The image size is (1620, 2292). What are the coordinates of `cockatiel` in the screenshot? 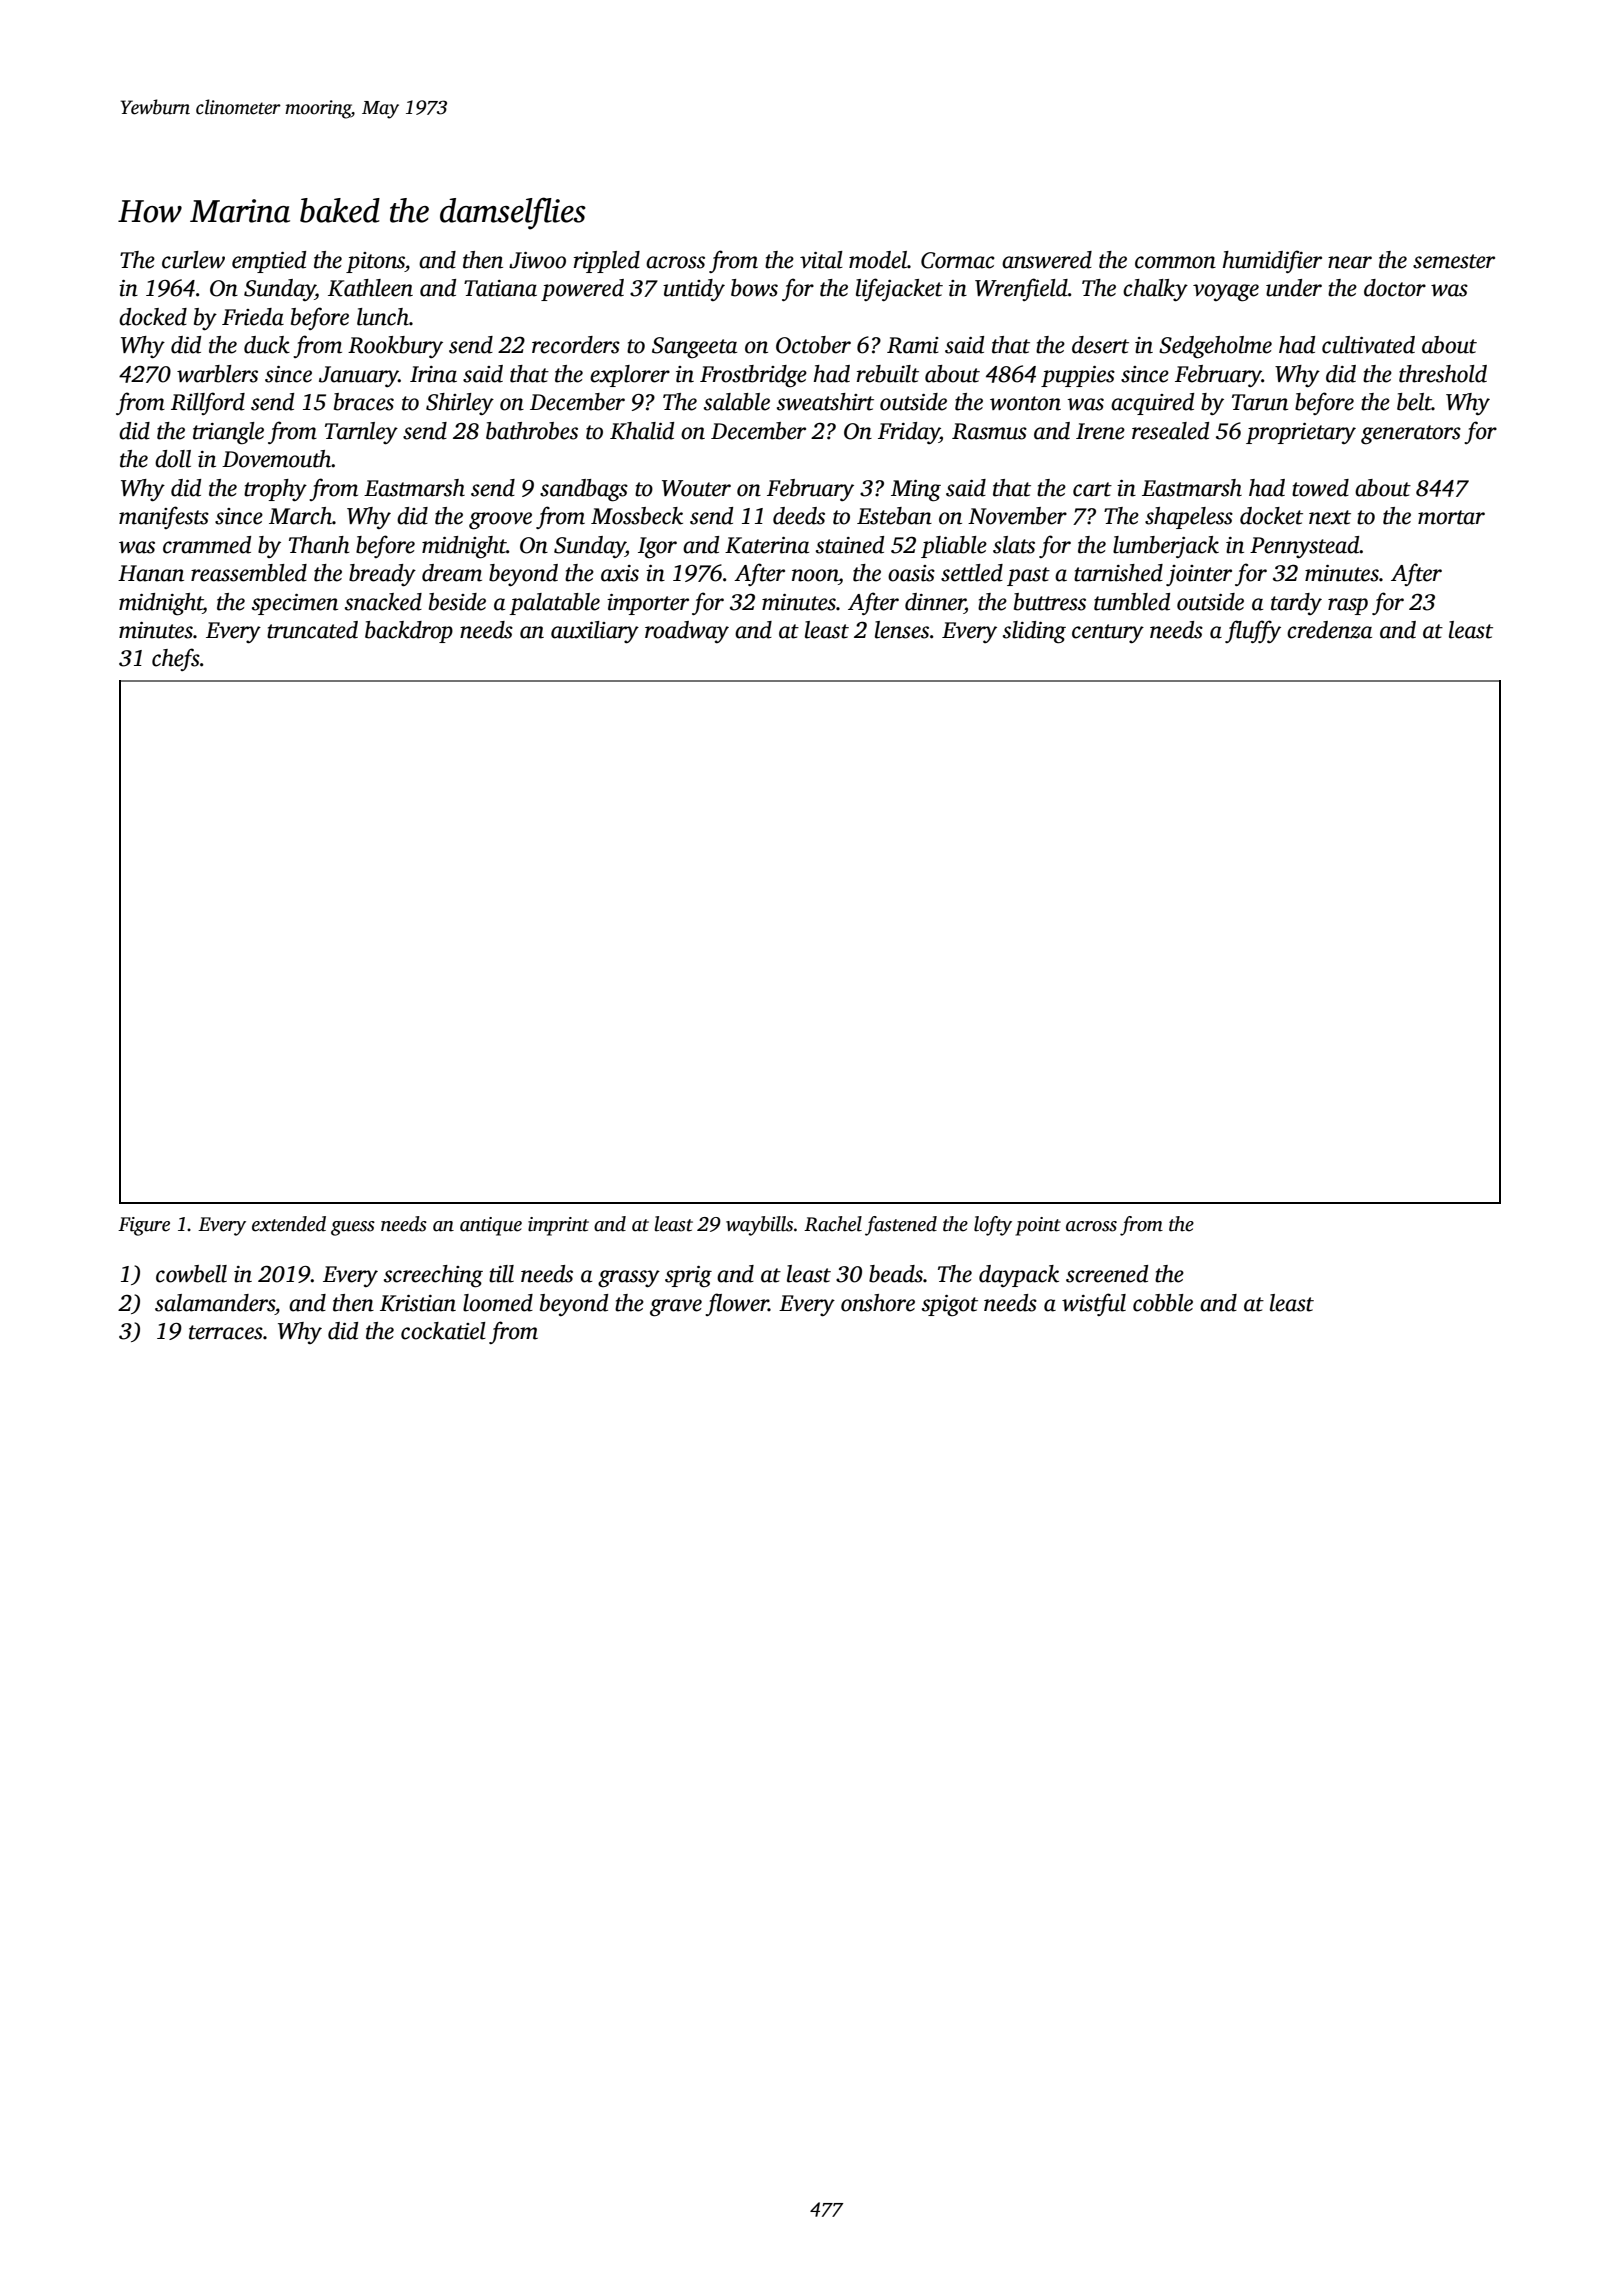 It's located at (443, 1331).
